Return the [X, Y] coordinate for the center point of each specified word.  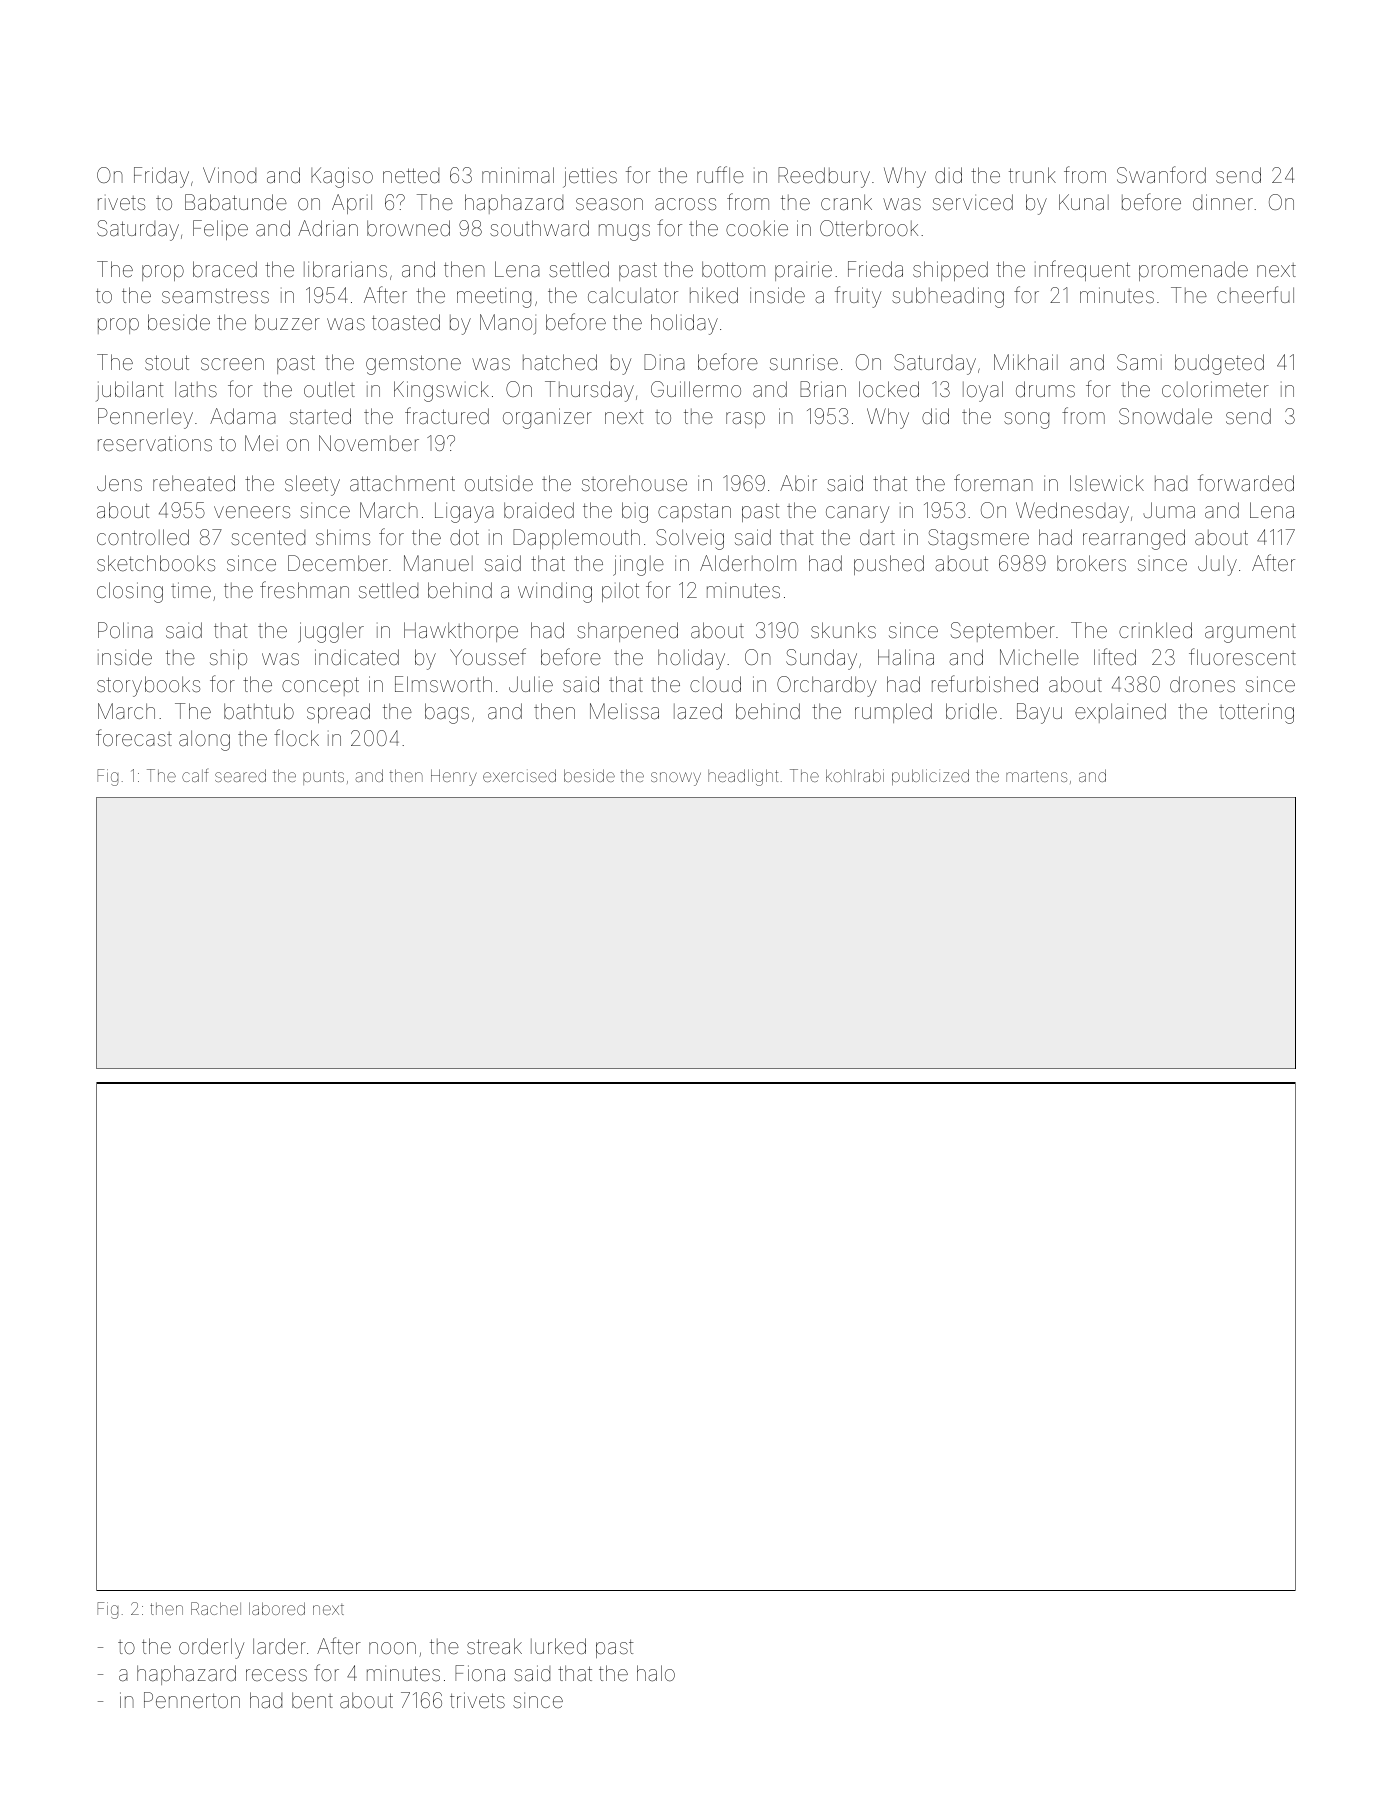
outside [499, 483]
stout [167, 362]
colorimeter [1215, 389]
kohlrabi [855, 775]
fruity [858, 297]
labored [277, 1608]
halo [656, 1673]
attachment [402, 484]
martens [1036, 776]
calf [195, 775]
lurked [558, 1646]
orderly [211, 1648]
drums [1045, 389]
